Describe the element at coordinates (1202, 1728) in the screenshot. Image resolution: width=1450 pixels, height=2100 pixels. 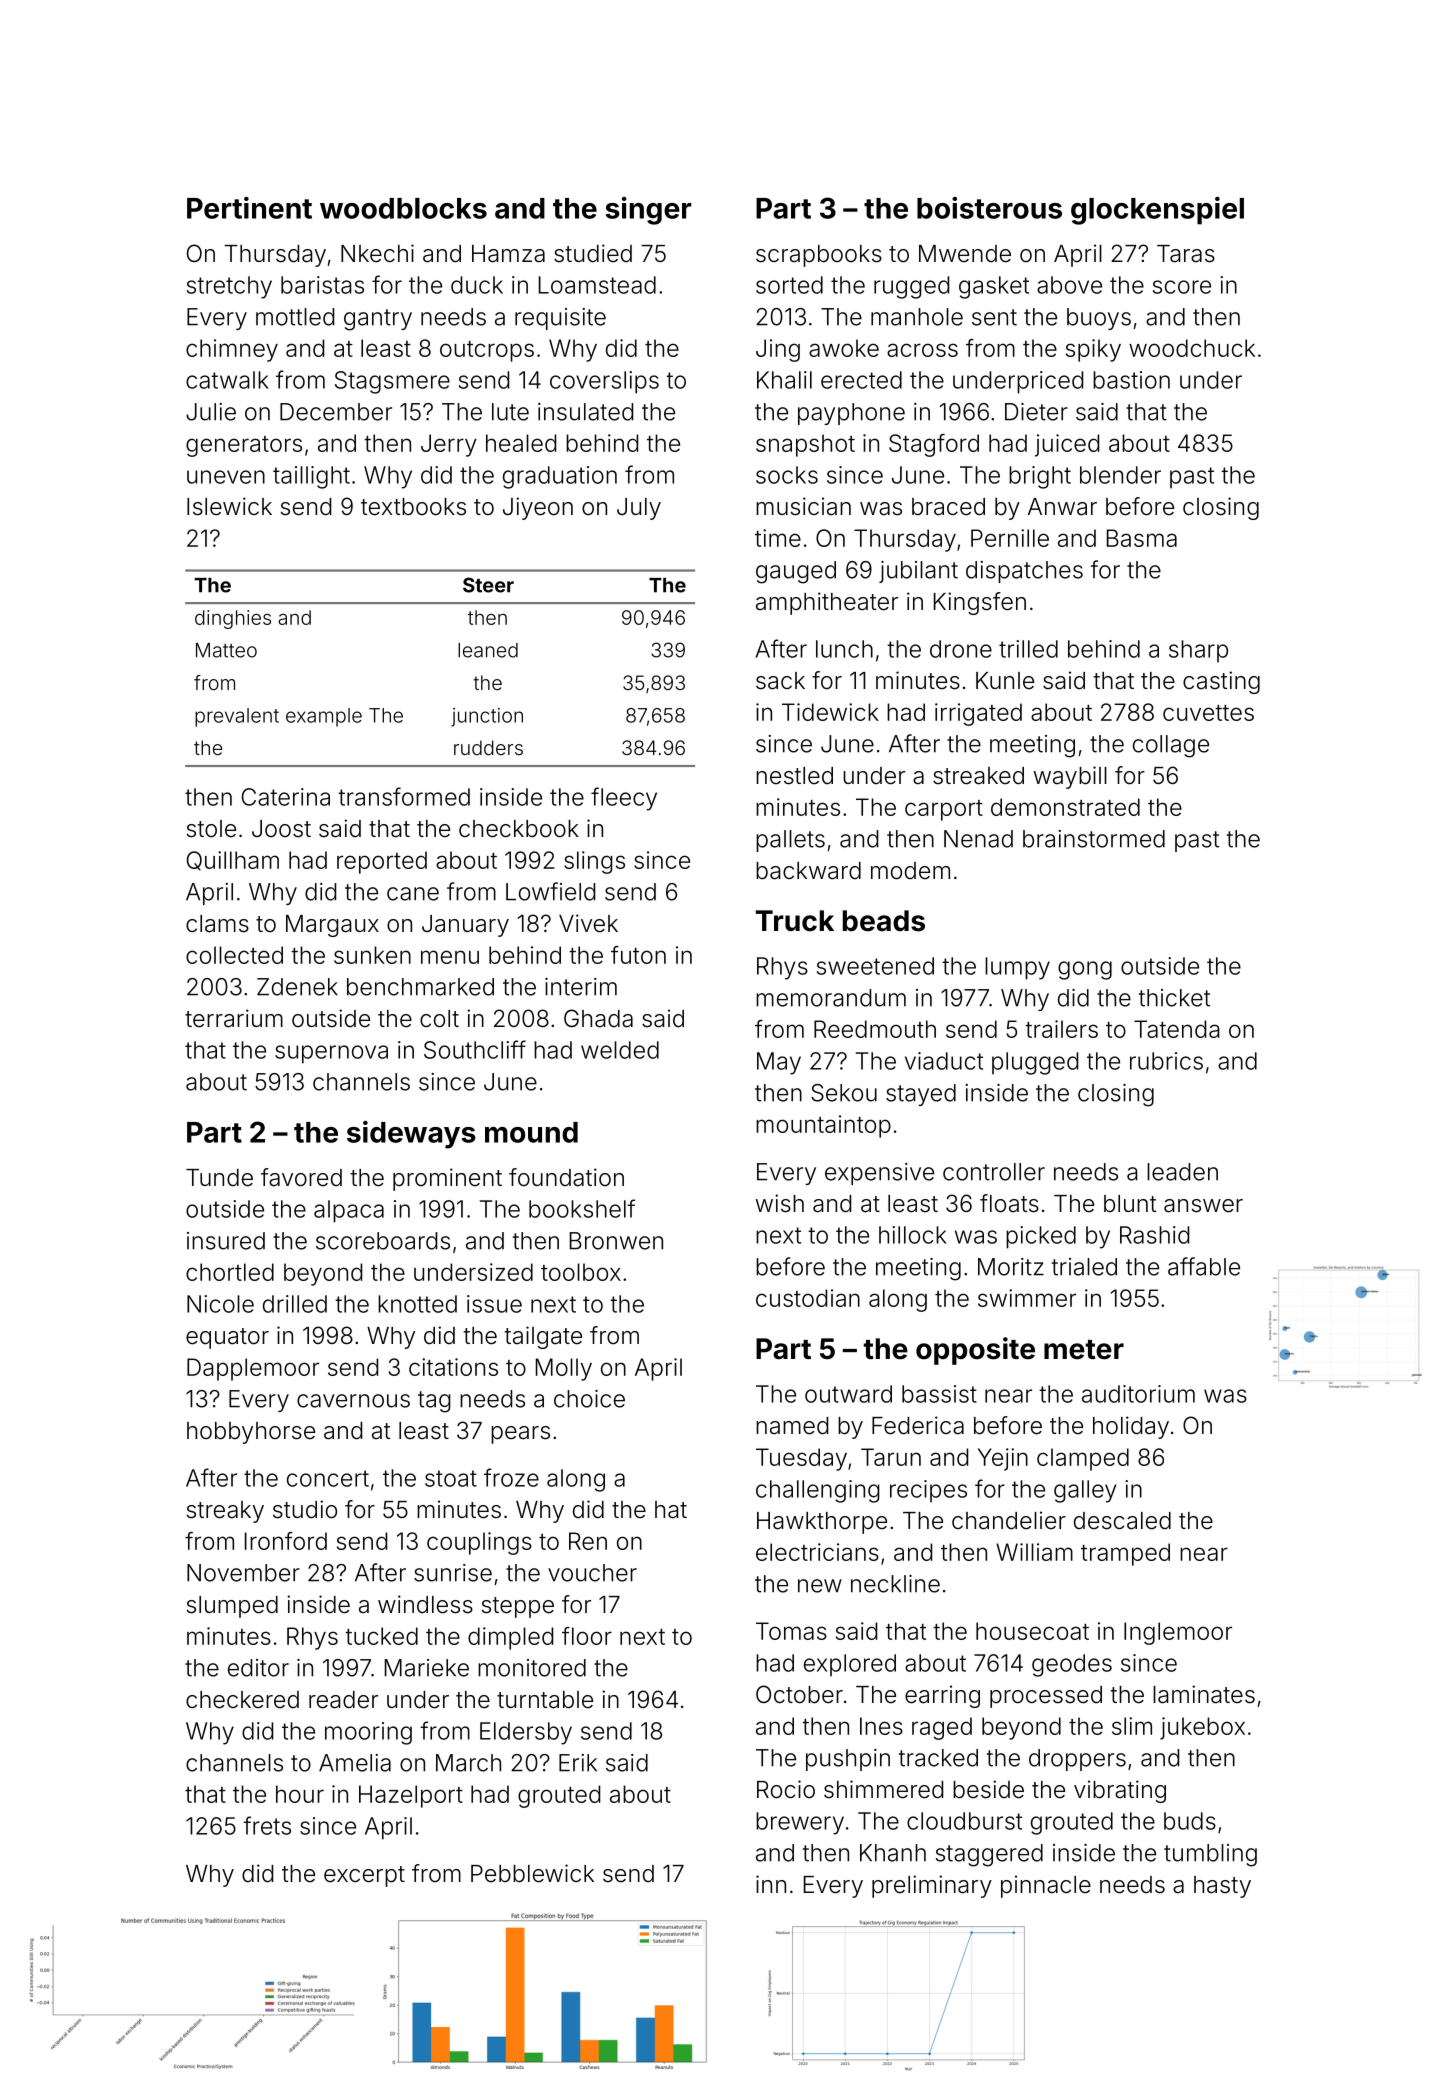
I see `jukebox` at that location.
